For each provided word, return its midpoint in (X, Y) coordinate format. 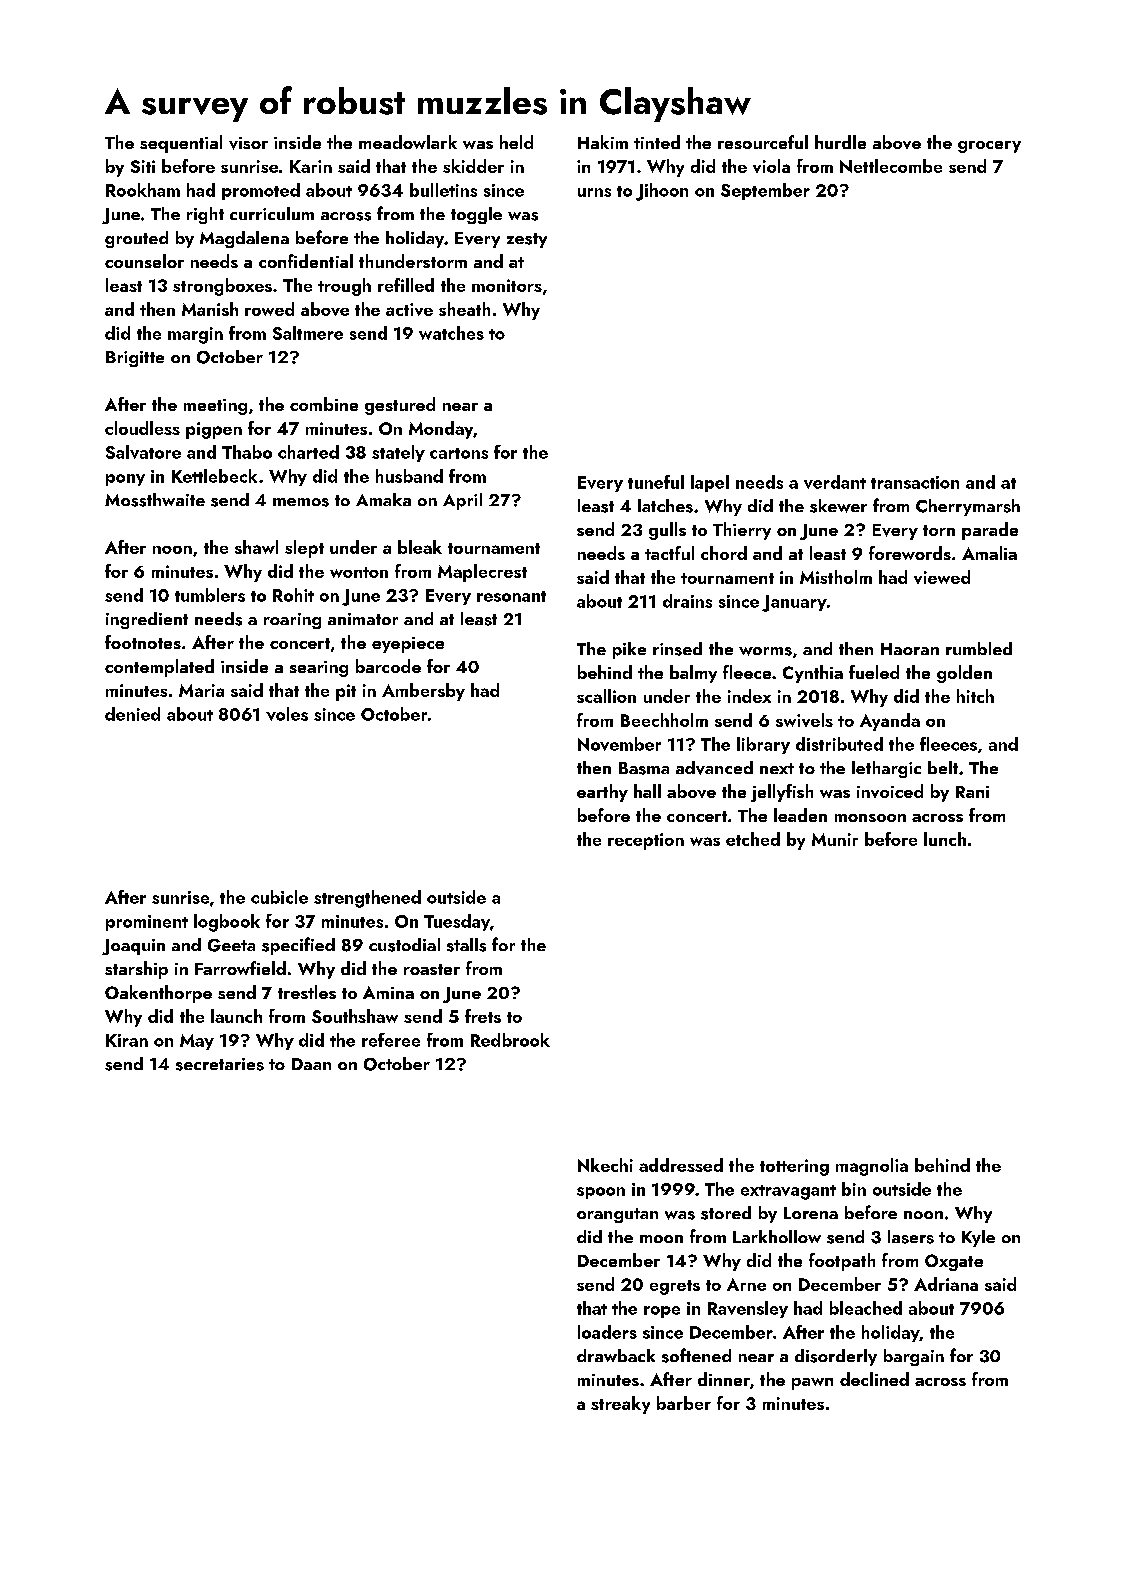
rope (662, 1312)
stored (726, 1213)
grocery (989, 147)
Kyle (978, 1238)
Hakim (603, 142)
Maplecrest (482, 573)
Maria (201, 690)
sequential (181, 144)
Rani (972, 792)
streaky (620, 1405)
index (749, 696)
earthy (602, 793)
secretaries (220, 1064)
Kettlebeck (214, 476)
